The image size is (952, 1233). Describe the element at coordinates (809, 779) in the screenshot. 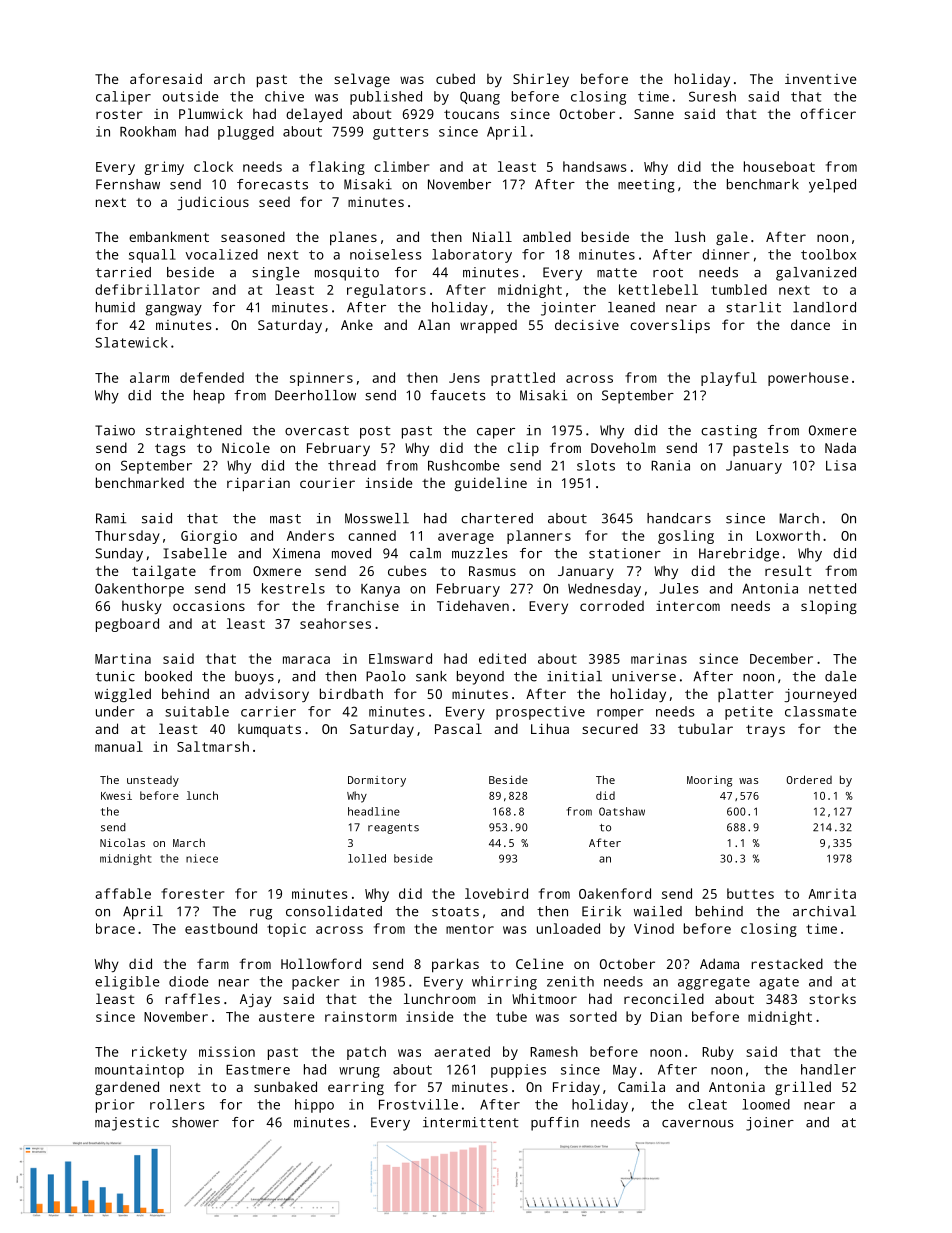

I see `Ordered` at that location.
